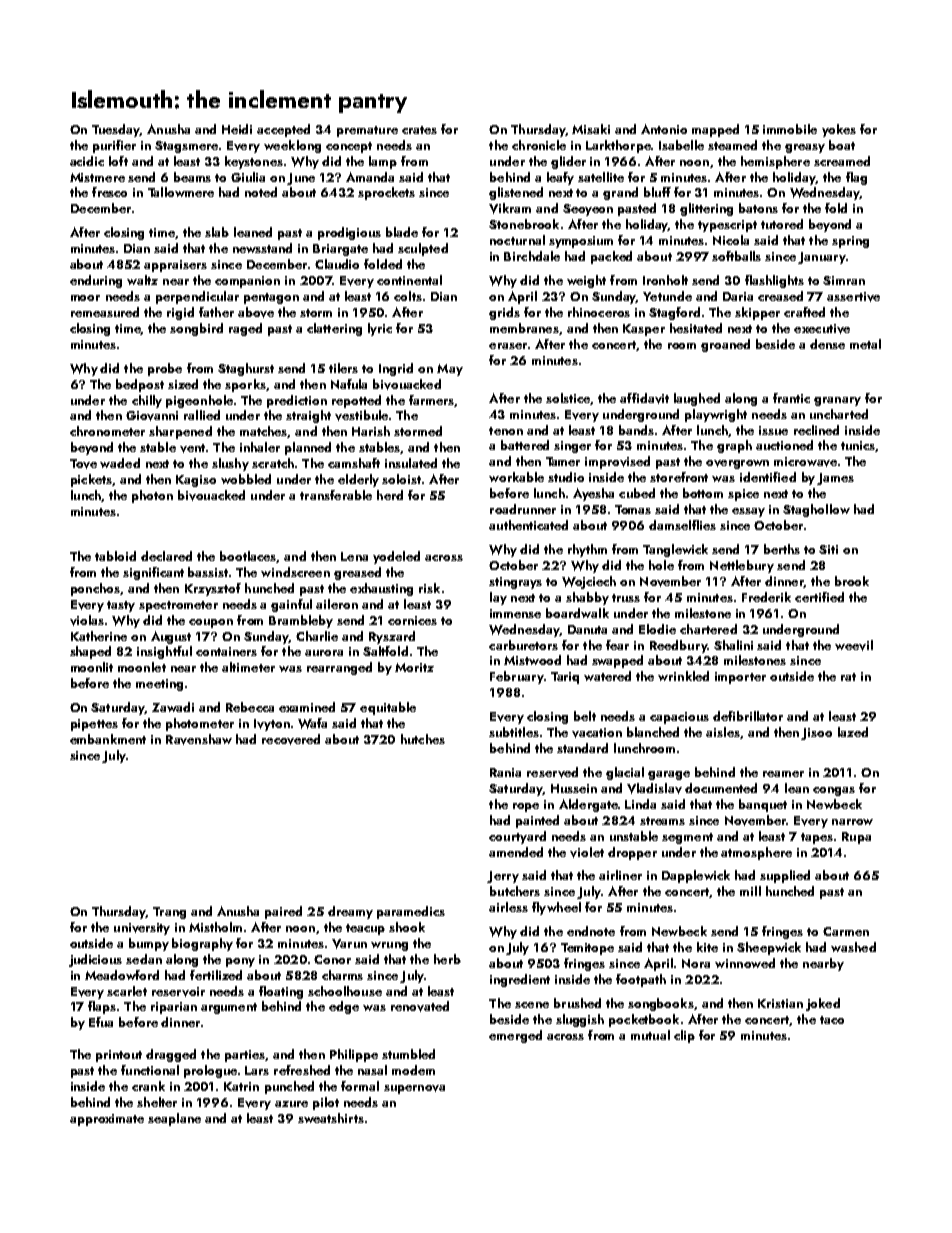 Image resolution: width=952 pixels, height=1233 pixels. I want to click on weevil, so click(854, 645).
